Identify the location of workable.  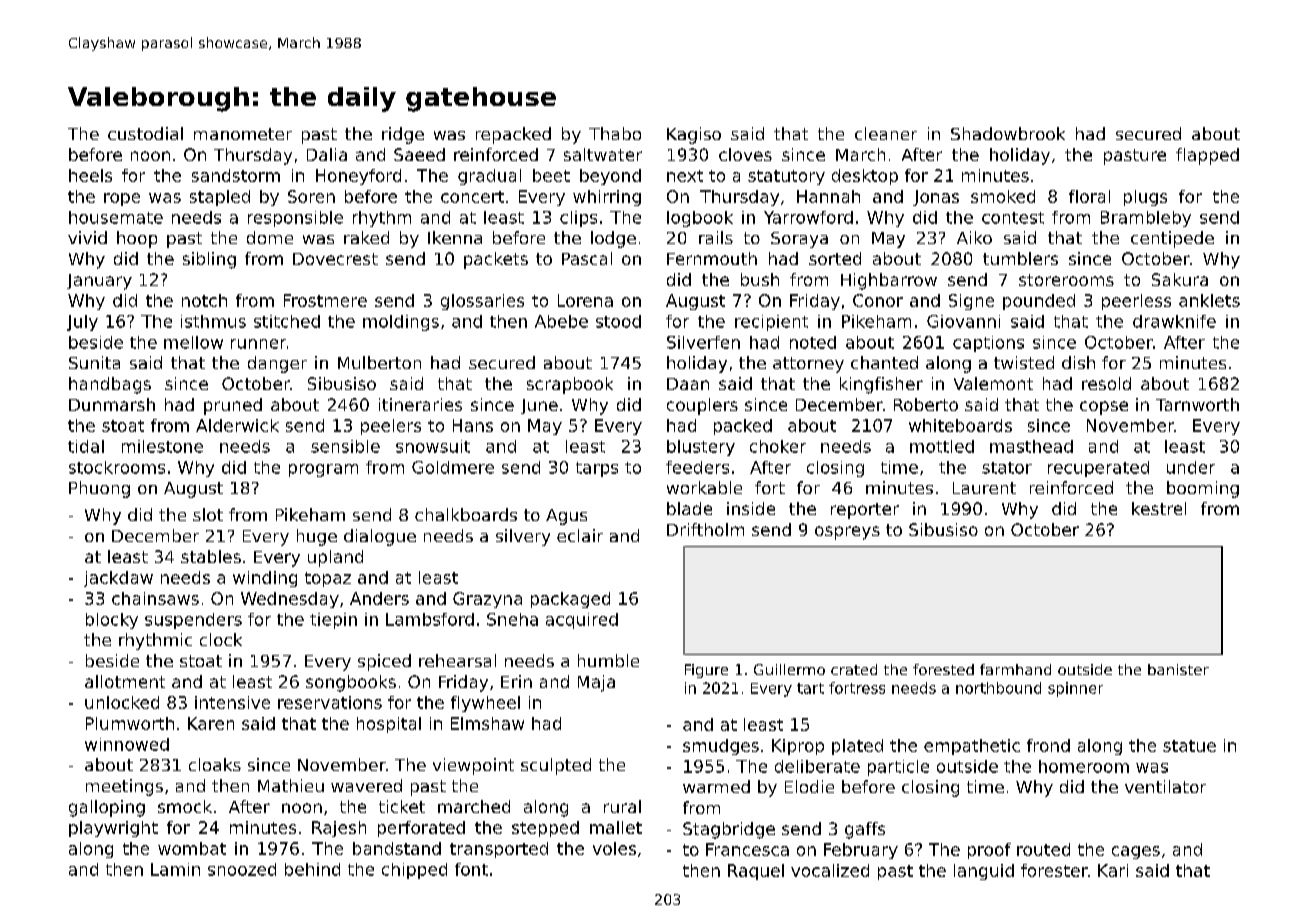
(704, 487).
